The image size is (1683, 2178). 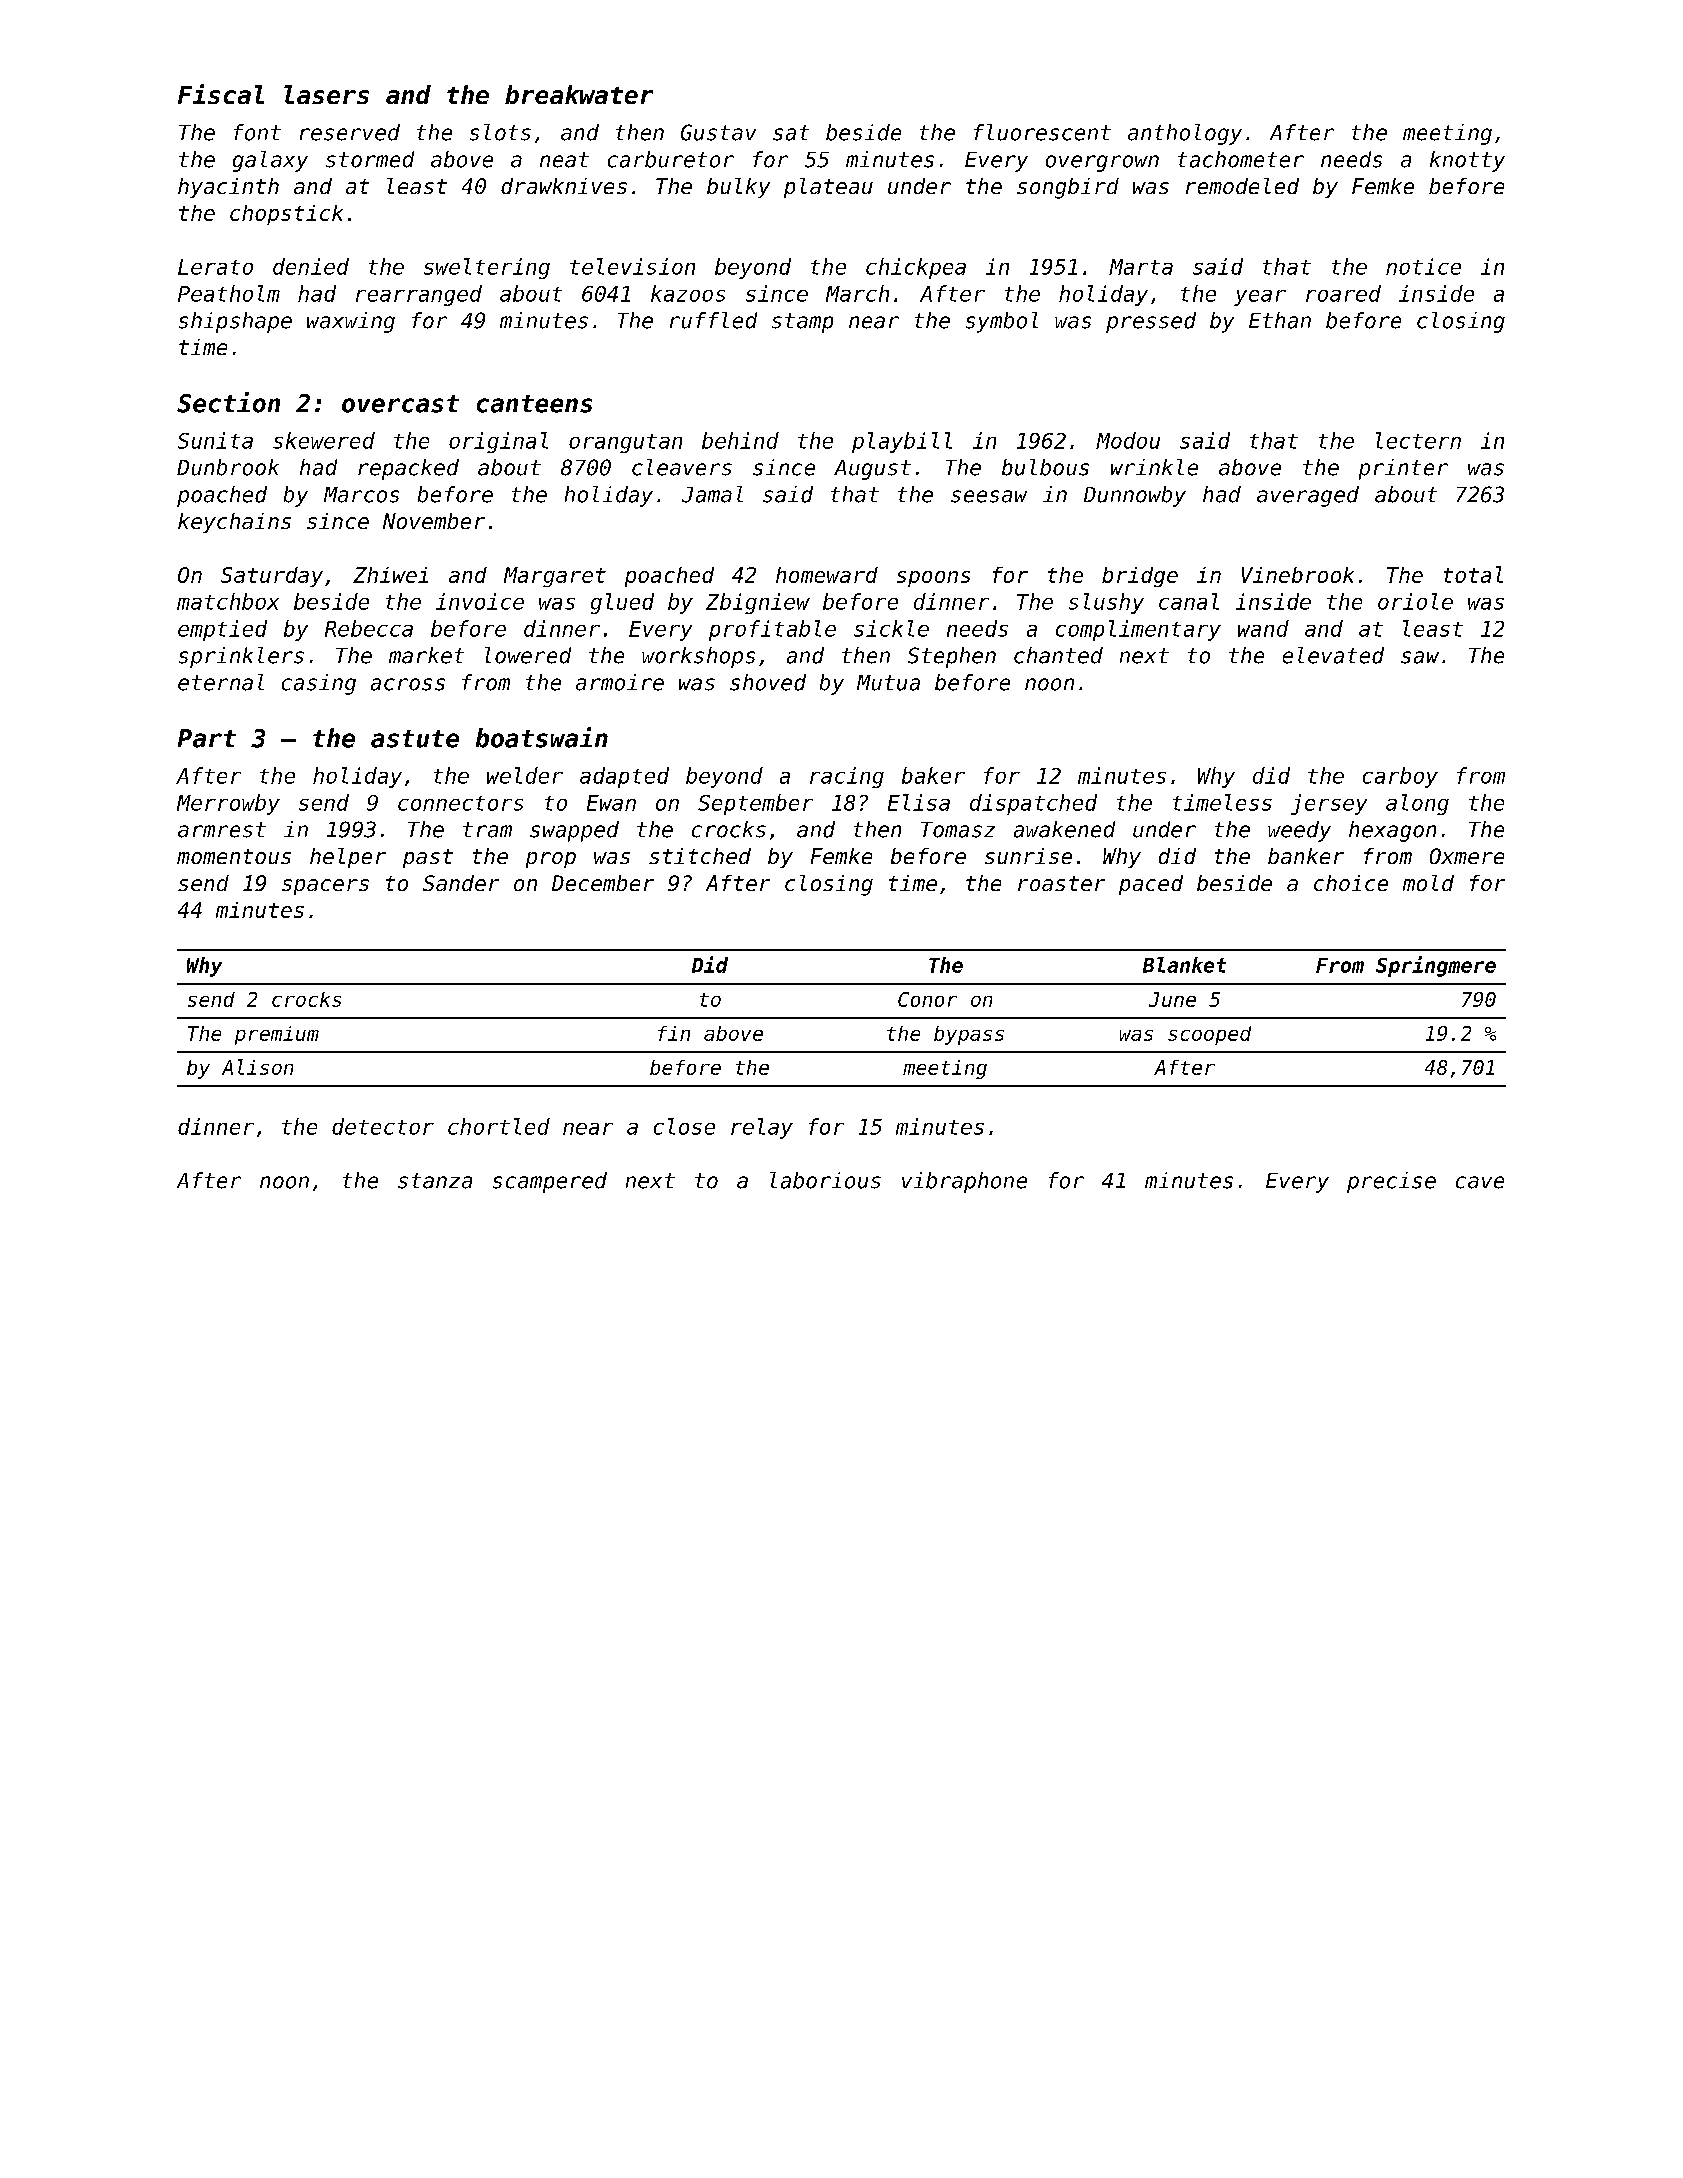 I want to click on Ethan, so click(x=1280, y=320).
